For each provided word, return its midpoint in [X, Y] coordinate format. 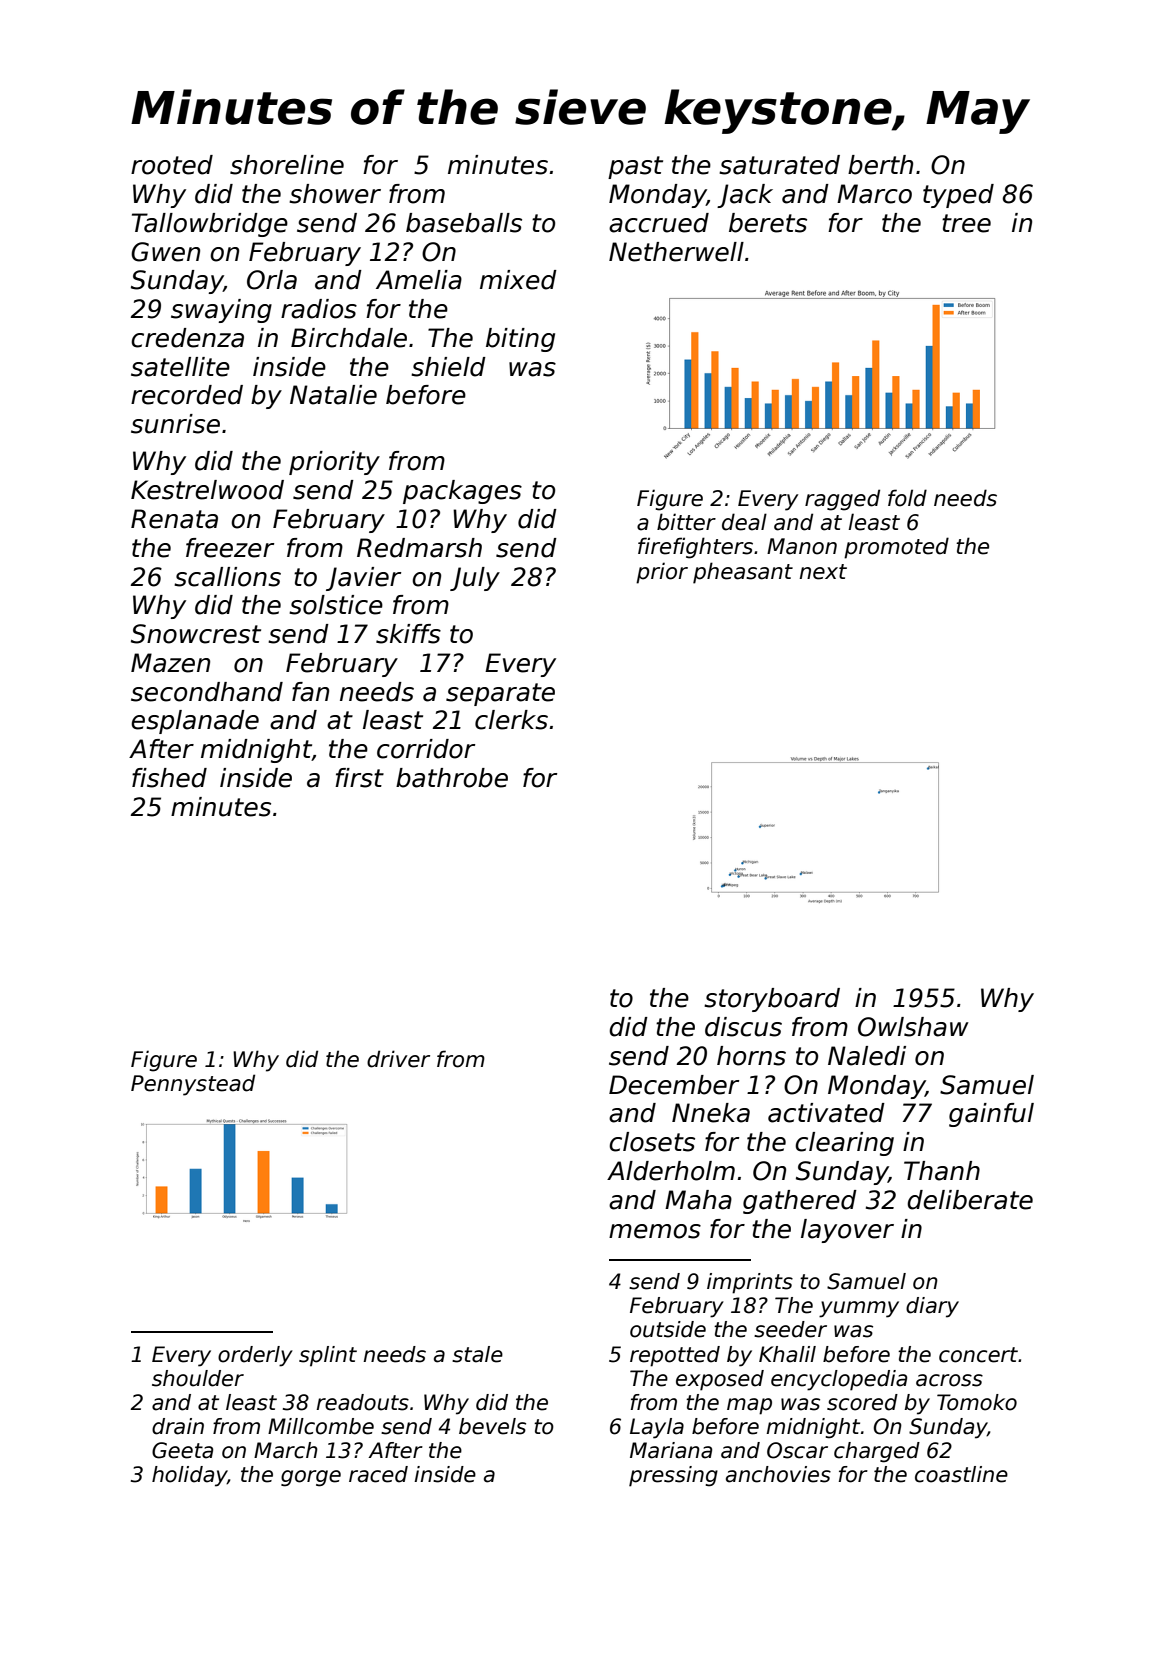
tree [966, 223]
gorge [311, 1478]
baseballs [464, 223]
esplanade [195, 722]
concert [978, 1355]
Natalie [333, 395]
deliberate [970, 1200]
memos [655, 1231]
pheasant [743, 573]
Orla [272, 280]
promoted [896, 548]
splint [328, 1356]
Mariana [671, 1450]
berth [880, 165]
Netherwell [676, 252]
